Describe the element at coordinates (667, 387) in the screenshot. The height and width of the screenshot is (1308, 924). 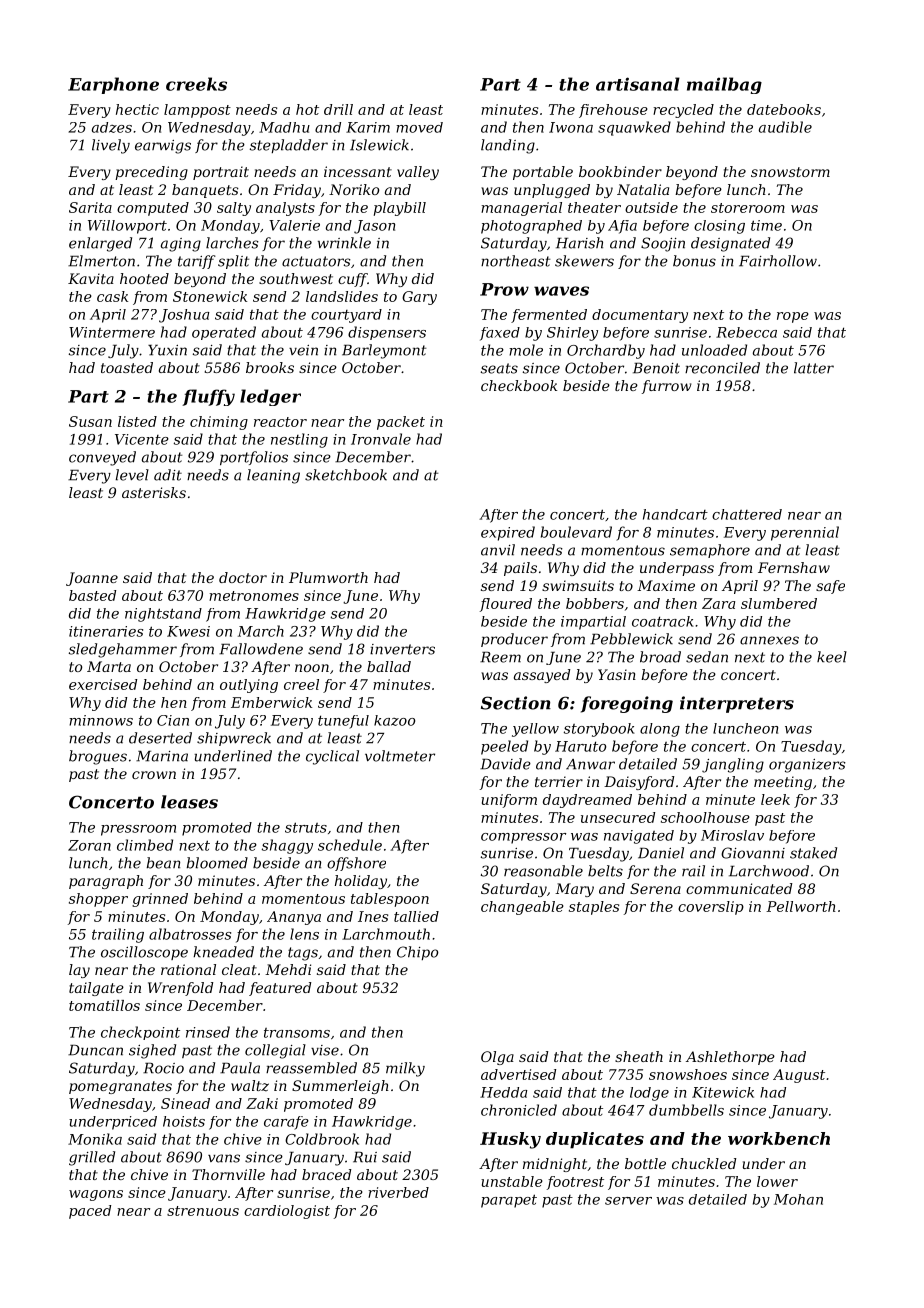
I see `furrow` at that location.
